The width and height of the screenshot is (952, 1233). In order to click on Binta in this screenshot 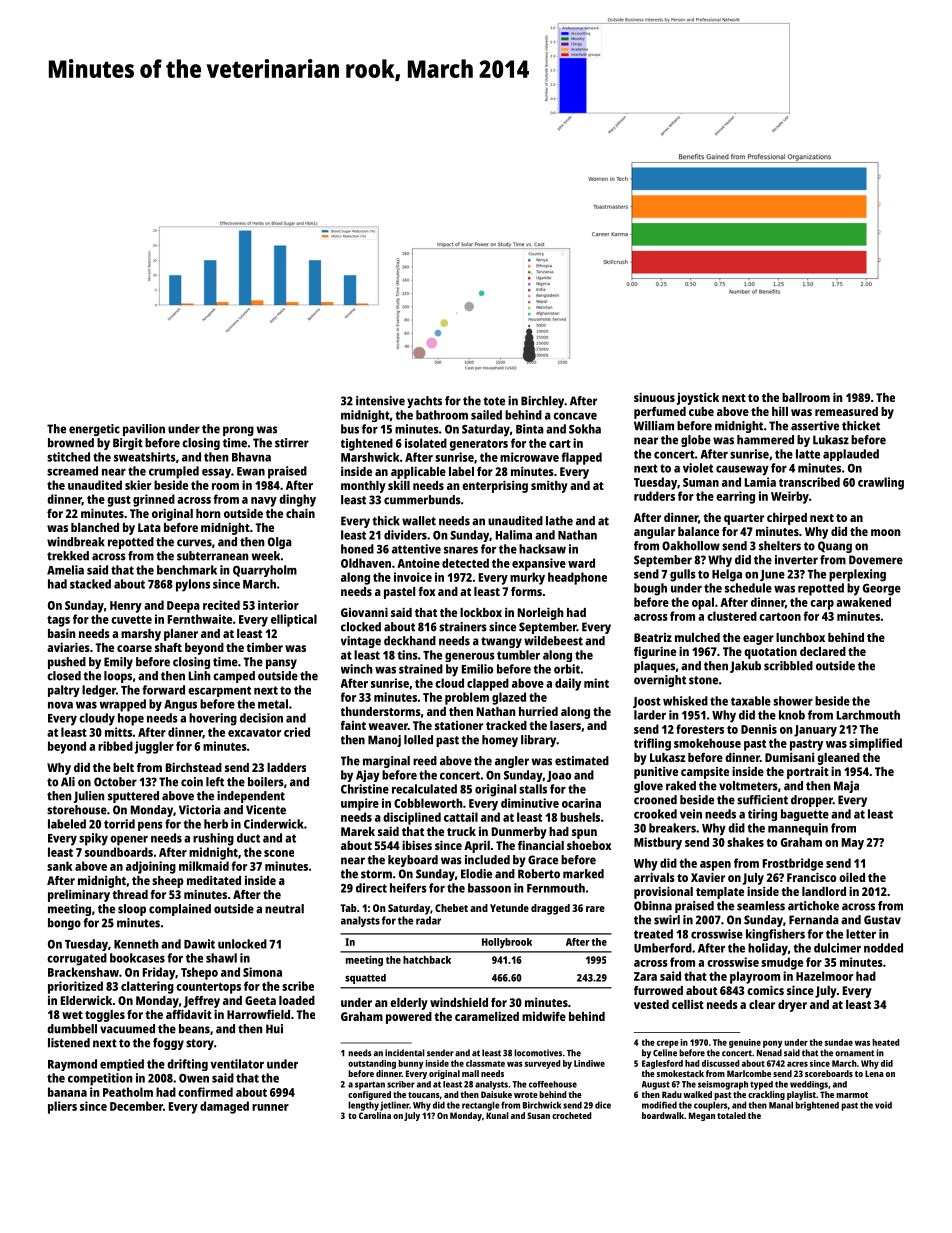, I will do `click(530, 429)`.
